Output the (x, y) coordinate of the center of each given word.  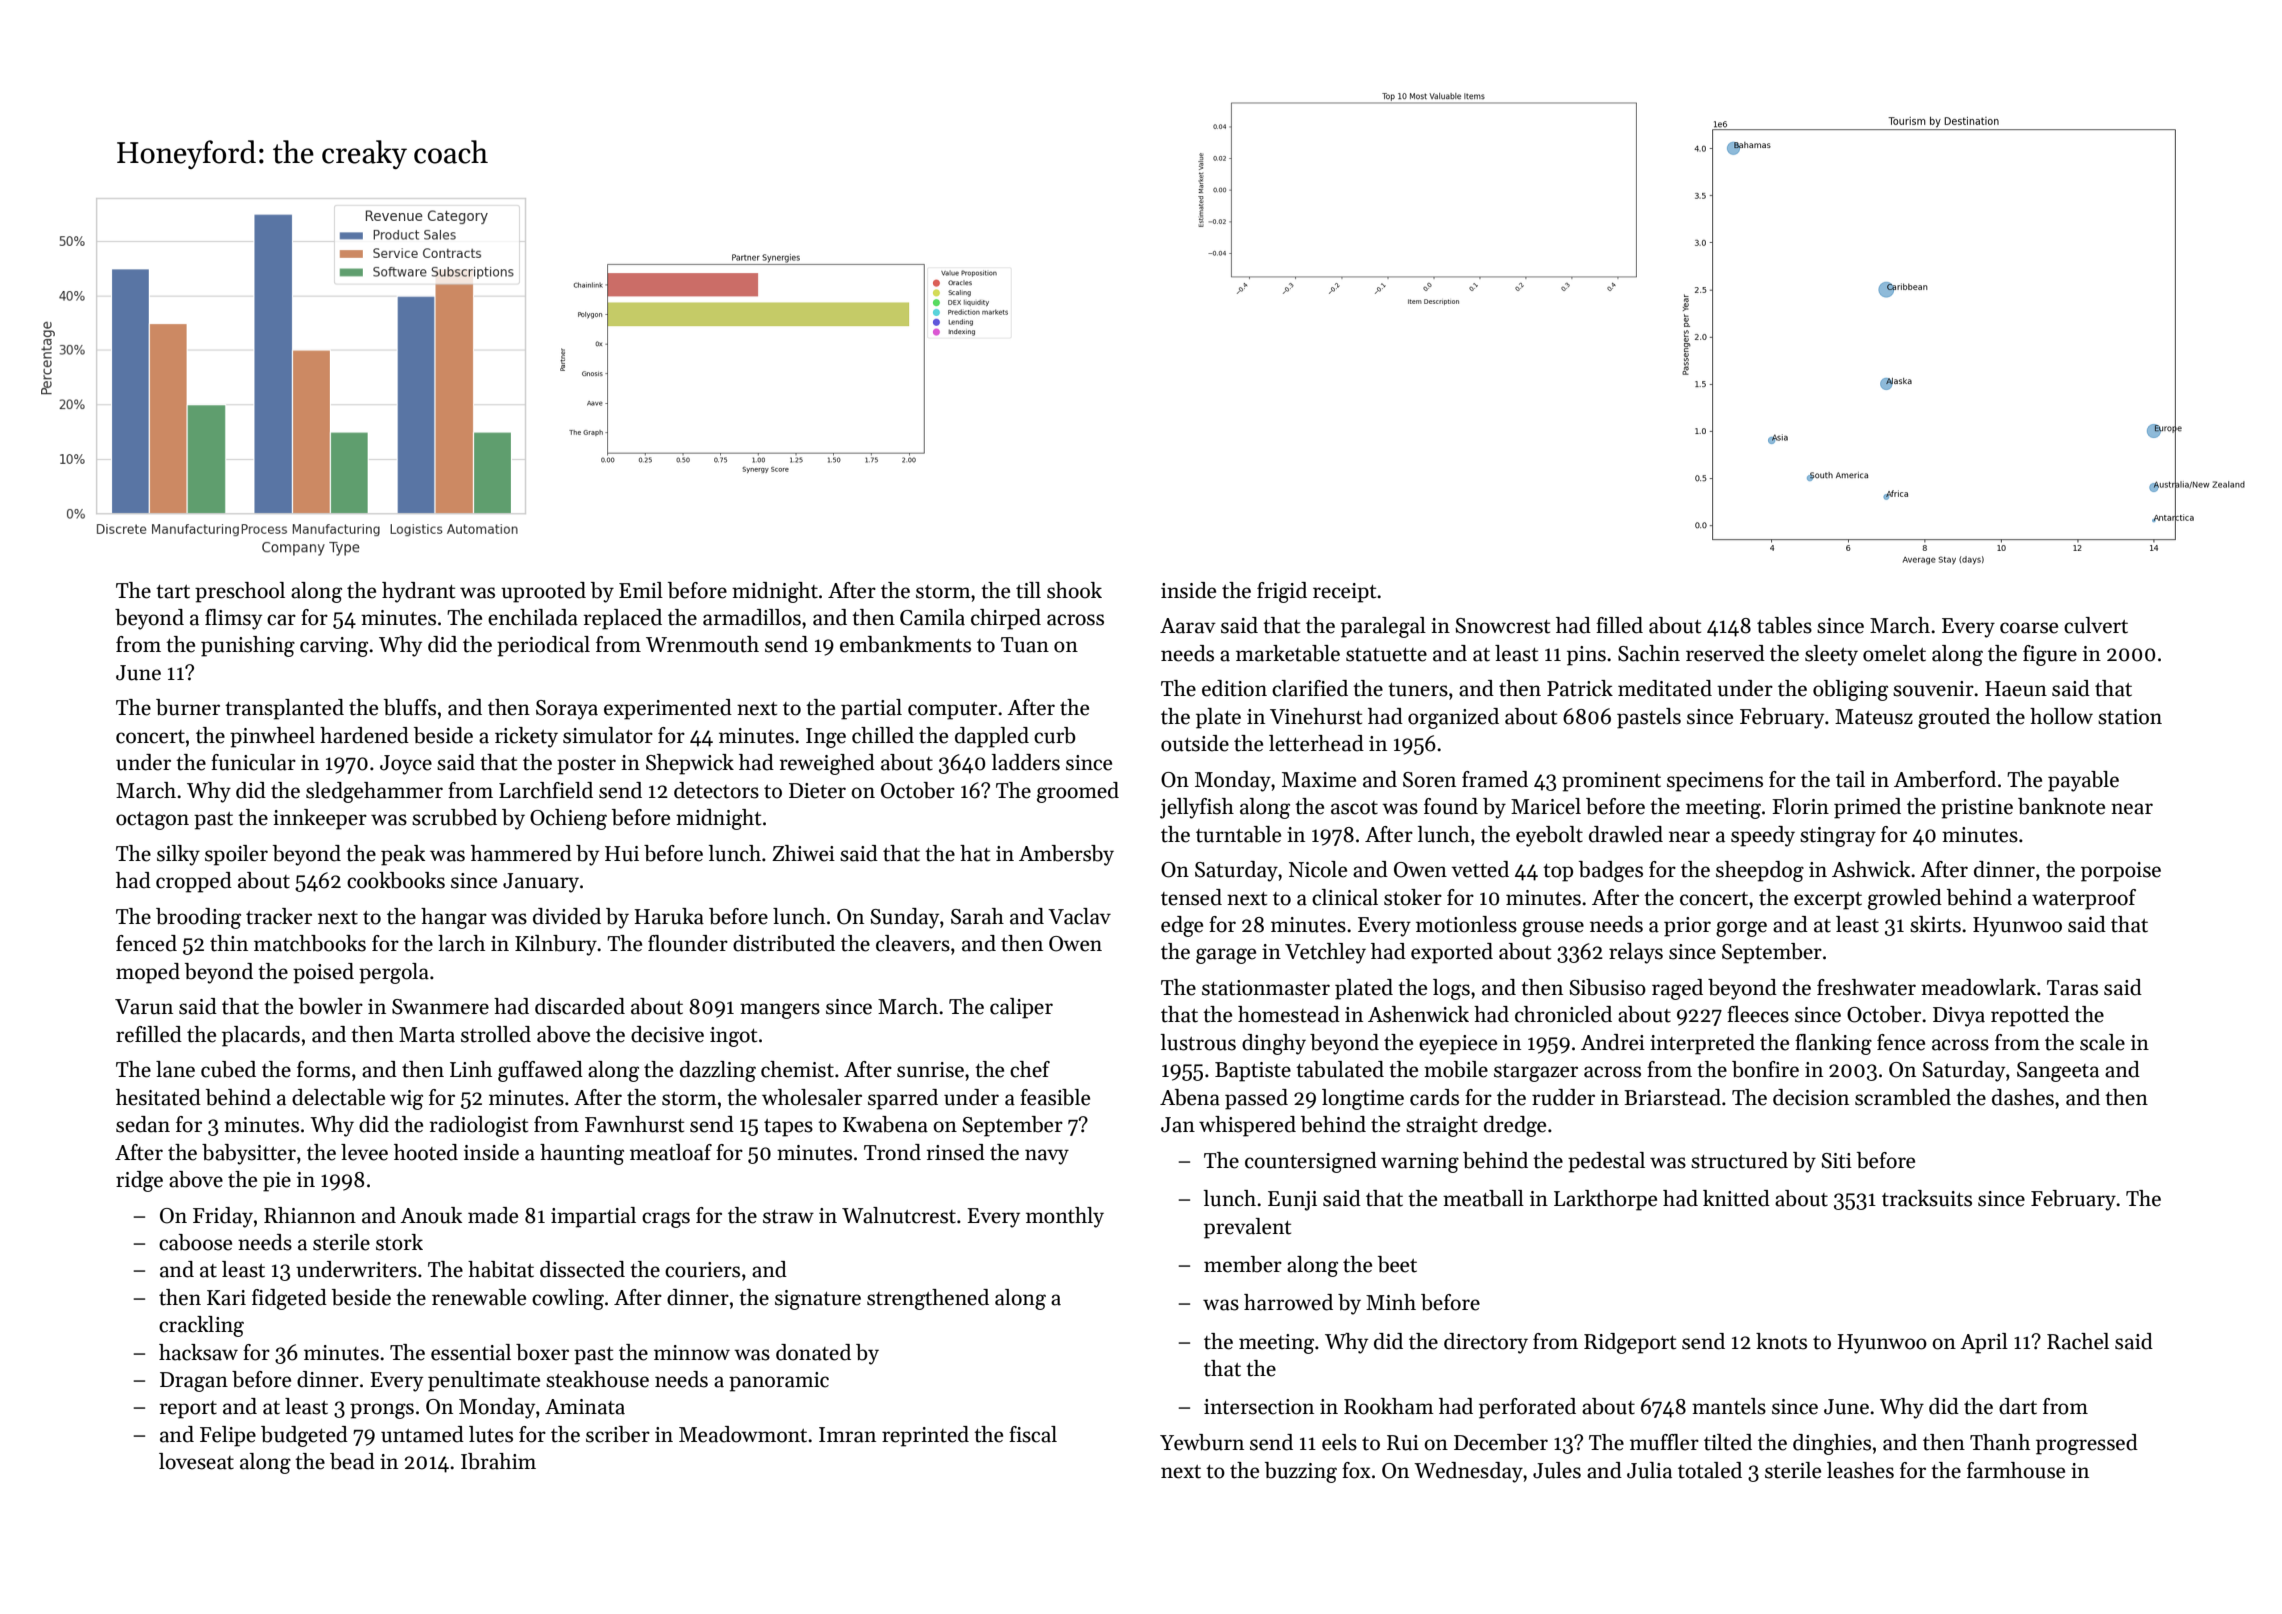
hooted (426, 1152)
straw (788, 1217)
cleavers (913, 943)
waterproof (2084, 899)
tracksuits (1927, 1198)
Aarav (1188, 626)
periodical (543, 646)
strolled (496, 1034)
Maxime (1319, 780)
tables (1784, 625)
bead (352, 1461)
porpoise (2121, 872)
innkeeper (320, 819)
